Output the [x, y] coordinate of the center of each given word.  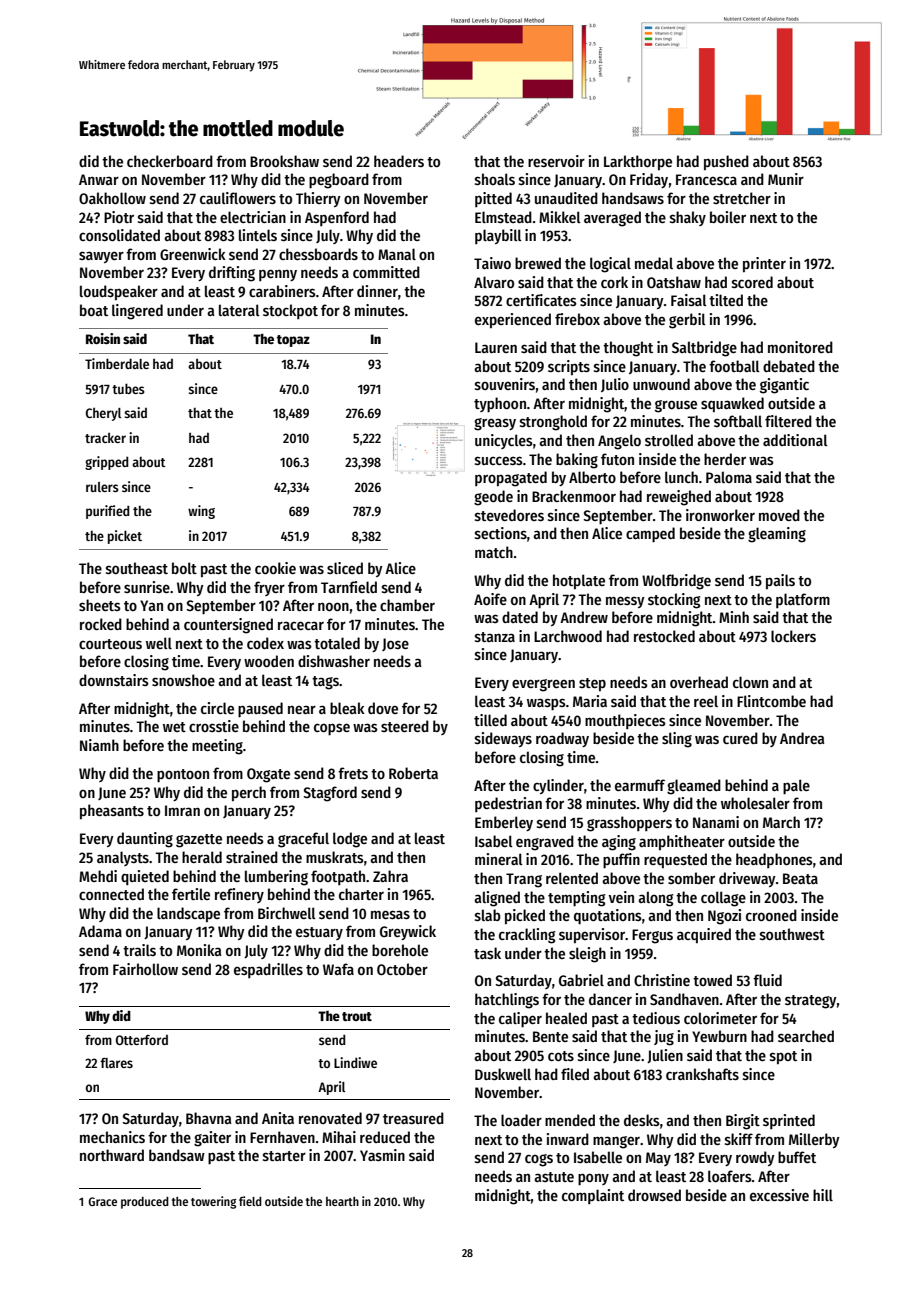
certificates [541, 300]
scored [752, 282]
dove [383, 708]
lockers [793, 636]
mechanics [112, 1137]
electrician [253, 217]
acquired [704, 935]
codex [265, 643]
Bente [550, 1036]
